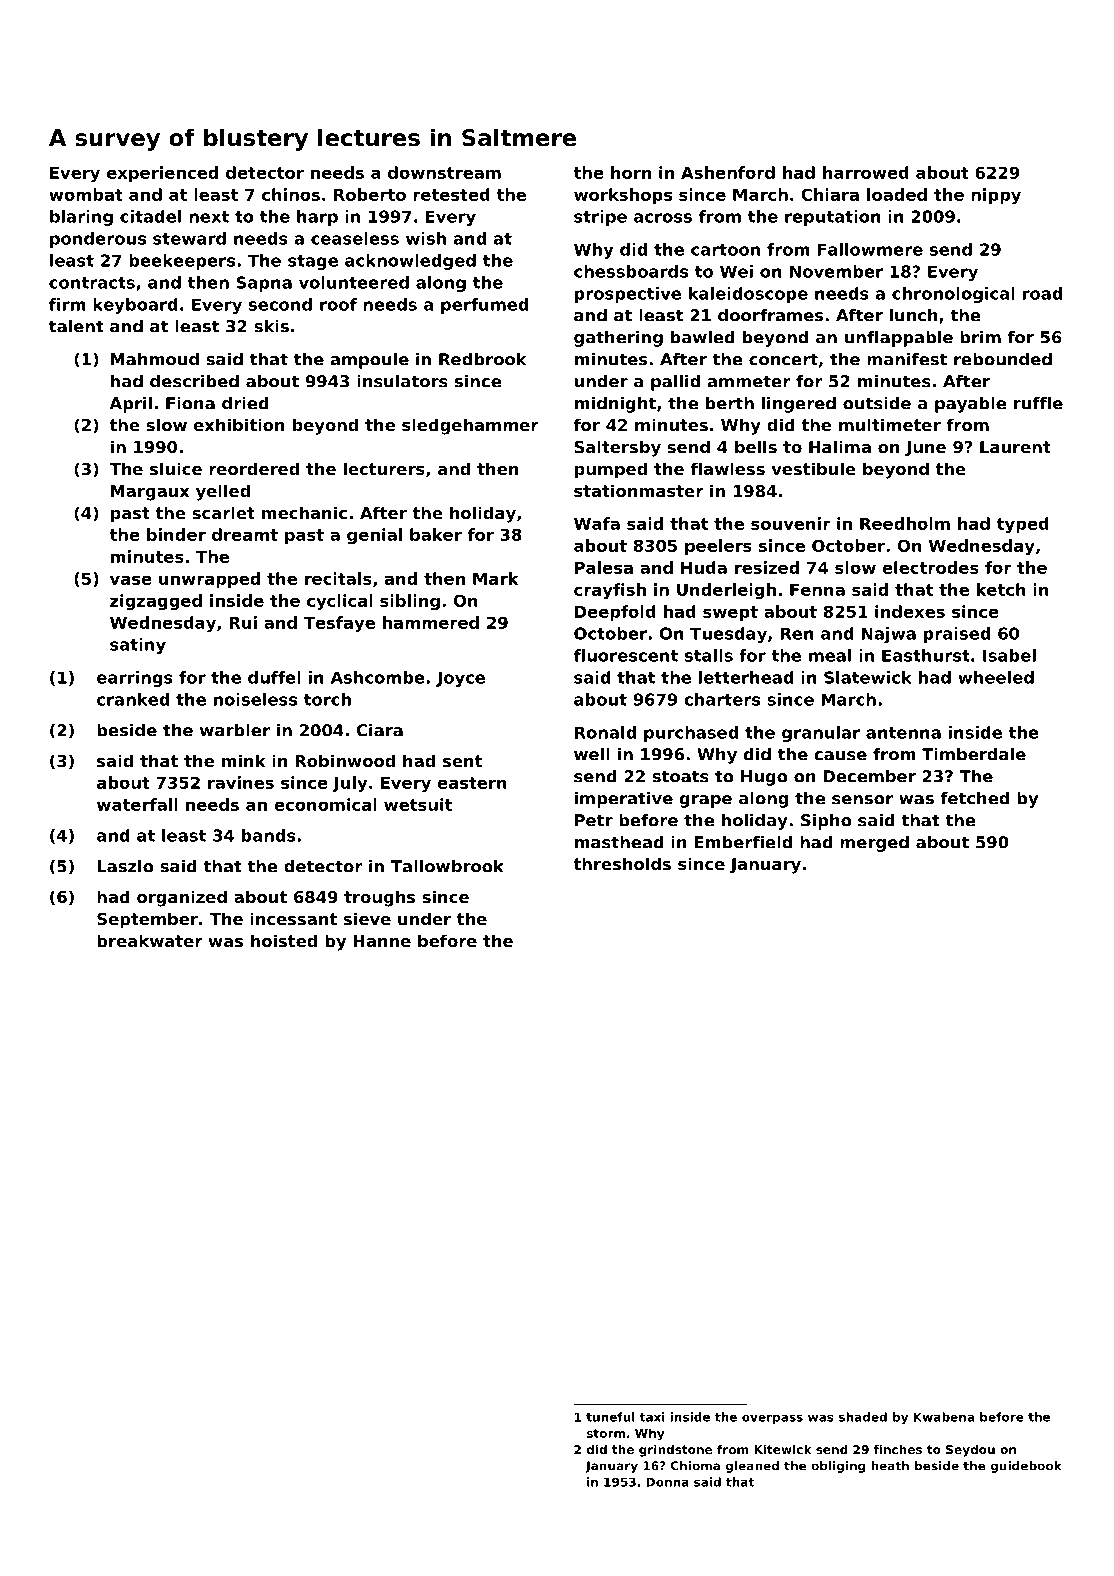  Describe the element at coordinates (1042, 293) in the page. I see `road` at that location.
